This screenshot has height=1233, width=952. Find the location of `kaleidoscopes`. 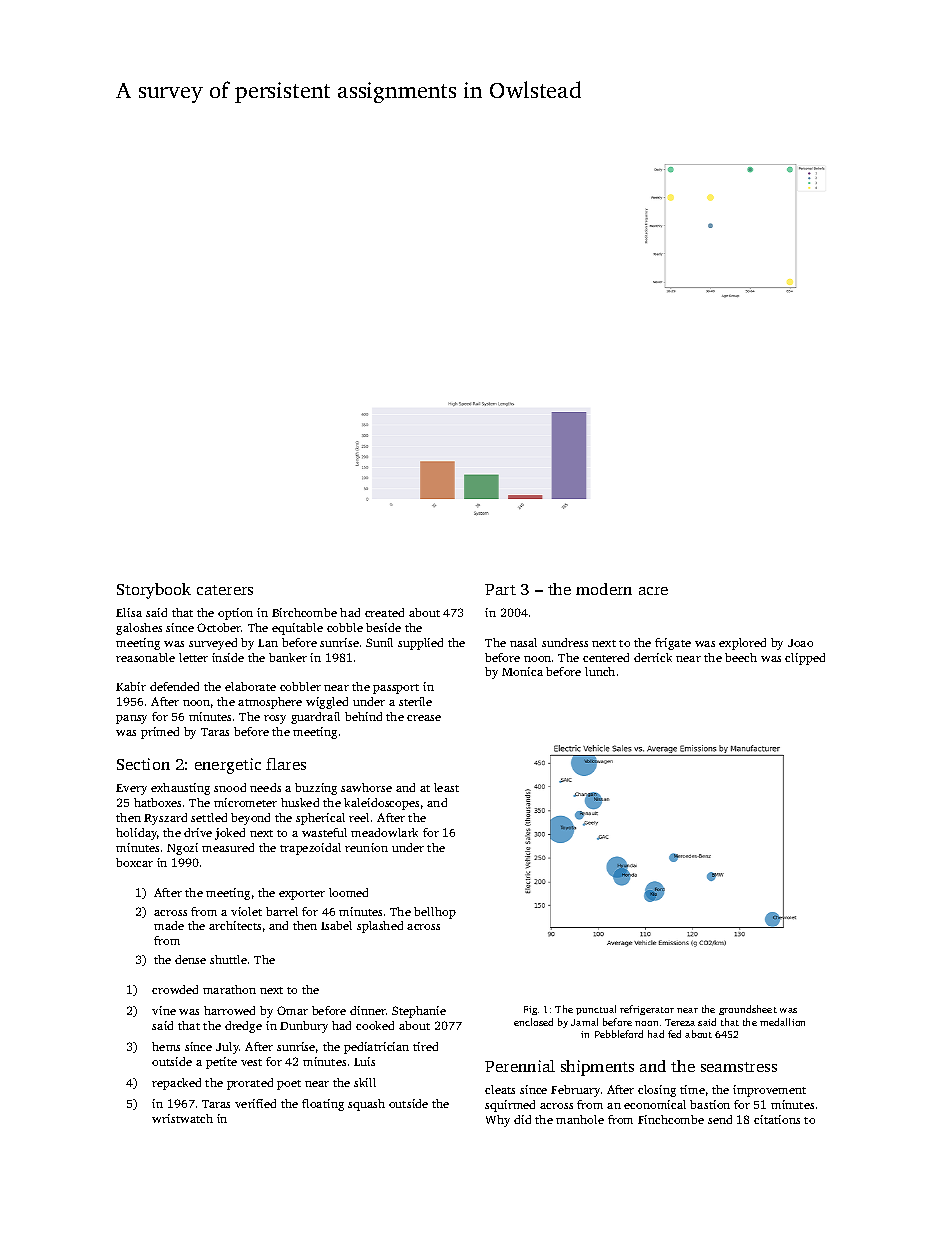

kaleidoscopes is located at coordinates (381, 804).
